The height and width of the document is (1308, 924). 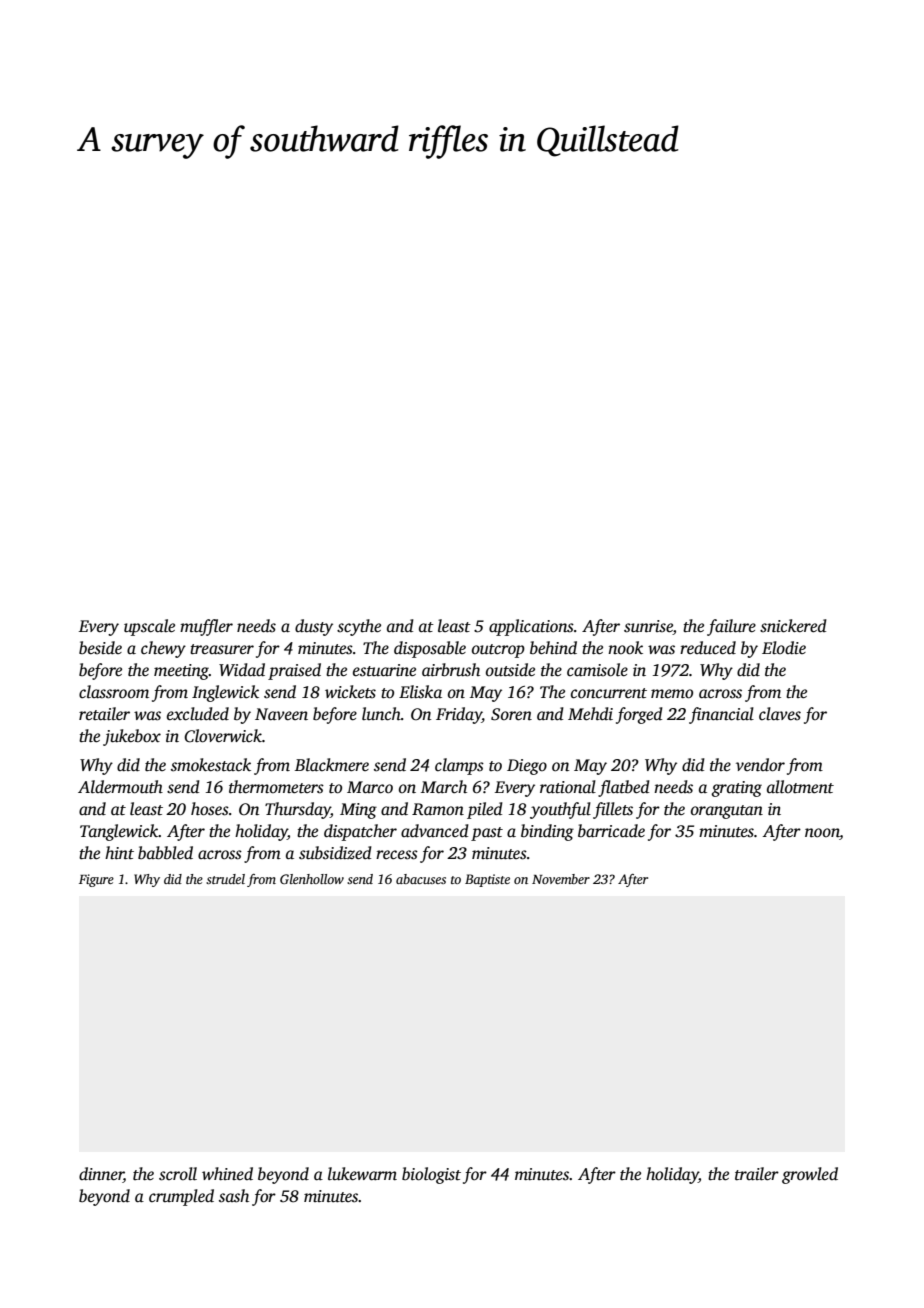 What do you see at coordinates (276, 787) in the document?
I see `thermometers` at bounding box center [276, 787].
